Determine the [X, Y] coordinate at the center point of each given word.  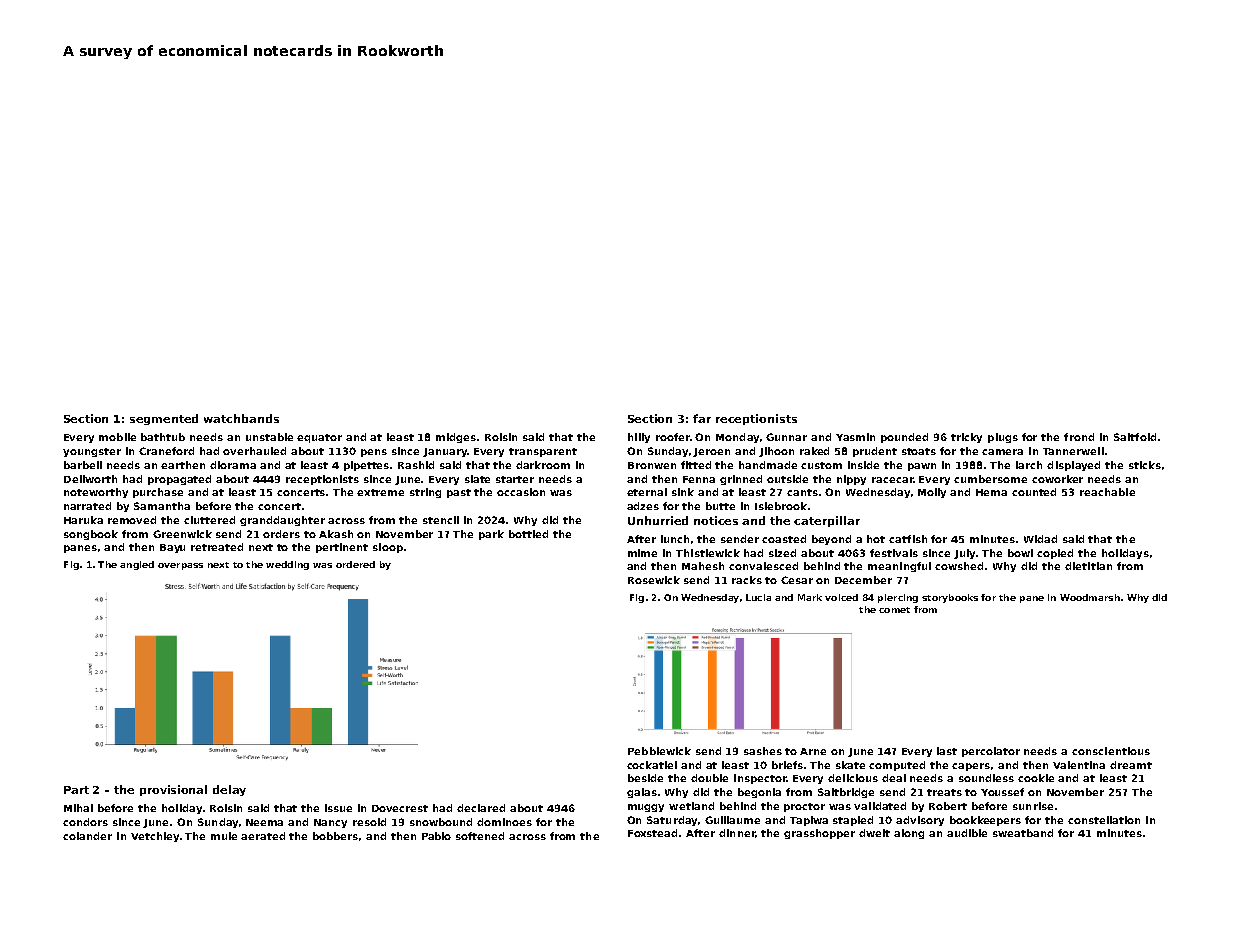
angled [137, 565]
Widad [1040, 539]
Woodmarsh [1090, 597]
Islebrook [781, 506]
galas [642, 793]
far [702, 418]
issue [338, 808]
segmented [164, 419]
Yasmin [855, 437]
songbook [91, 535]
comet [894, 610]
